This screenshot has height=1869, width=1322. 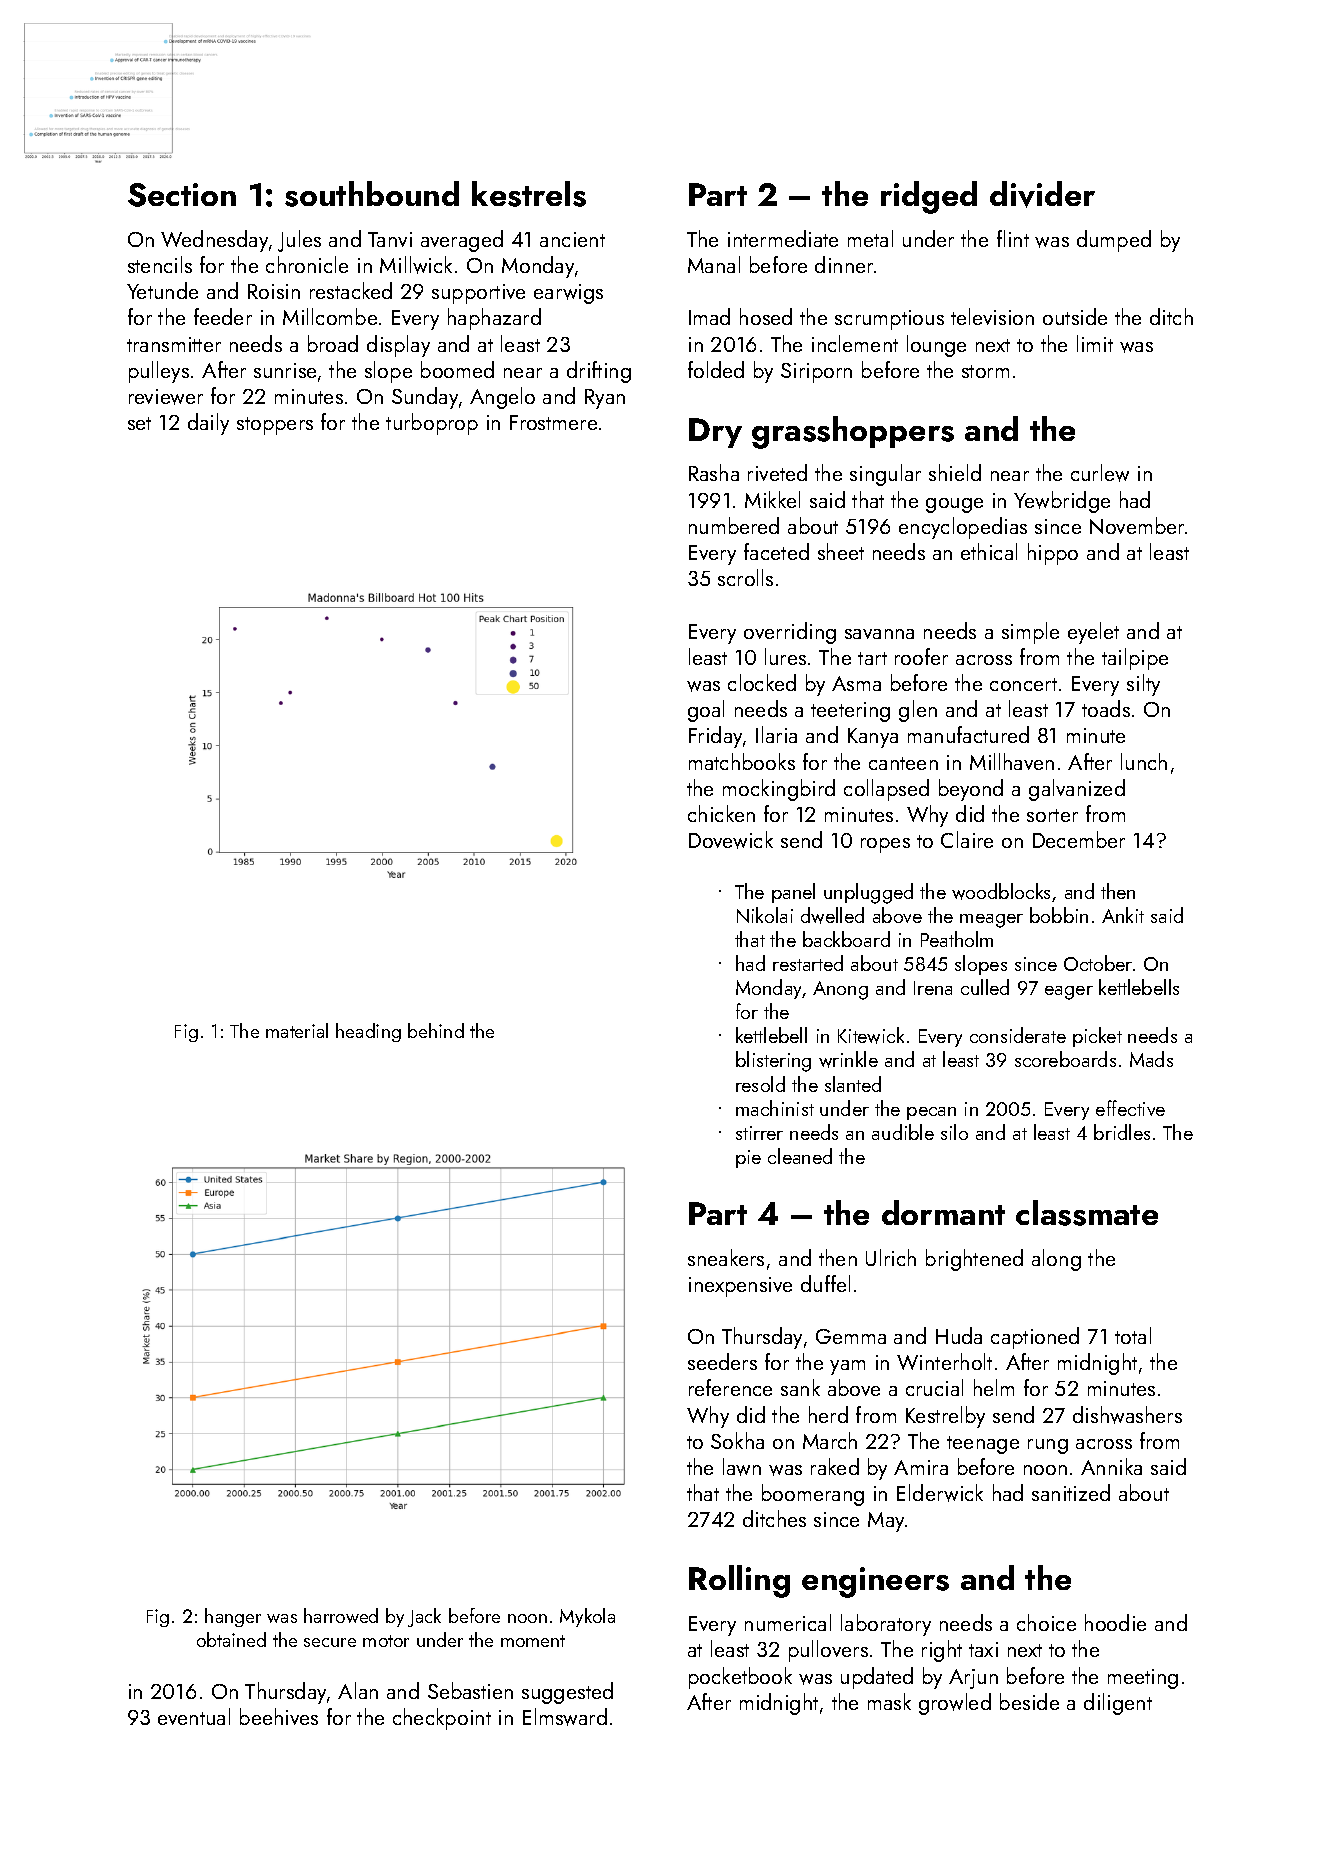 I want to click on hosed, so click(x=766, y=316).
